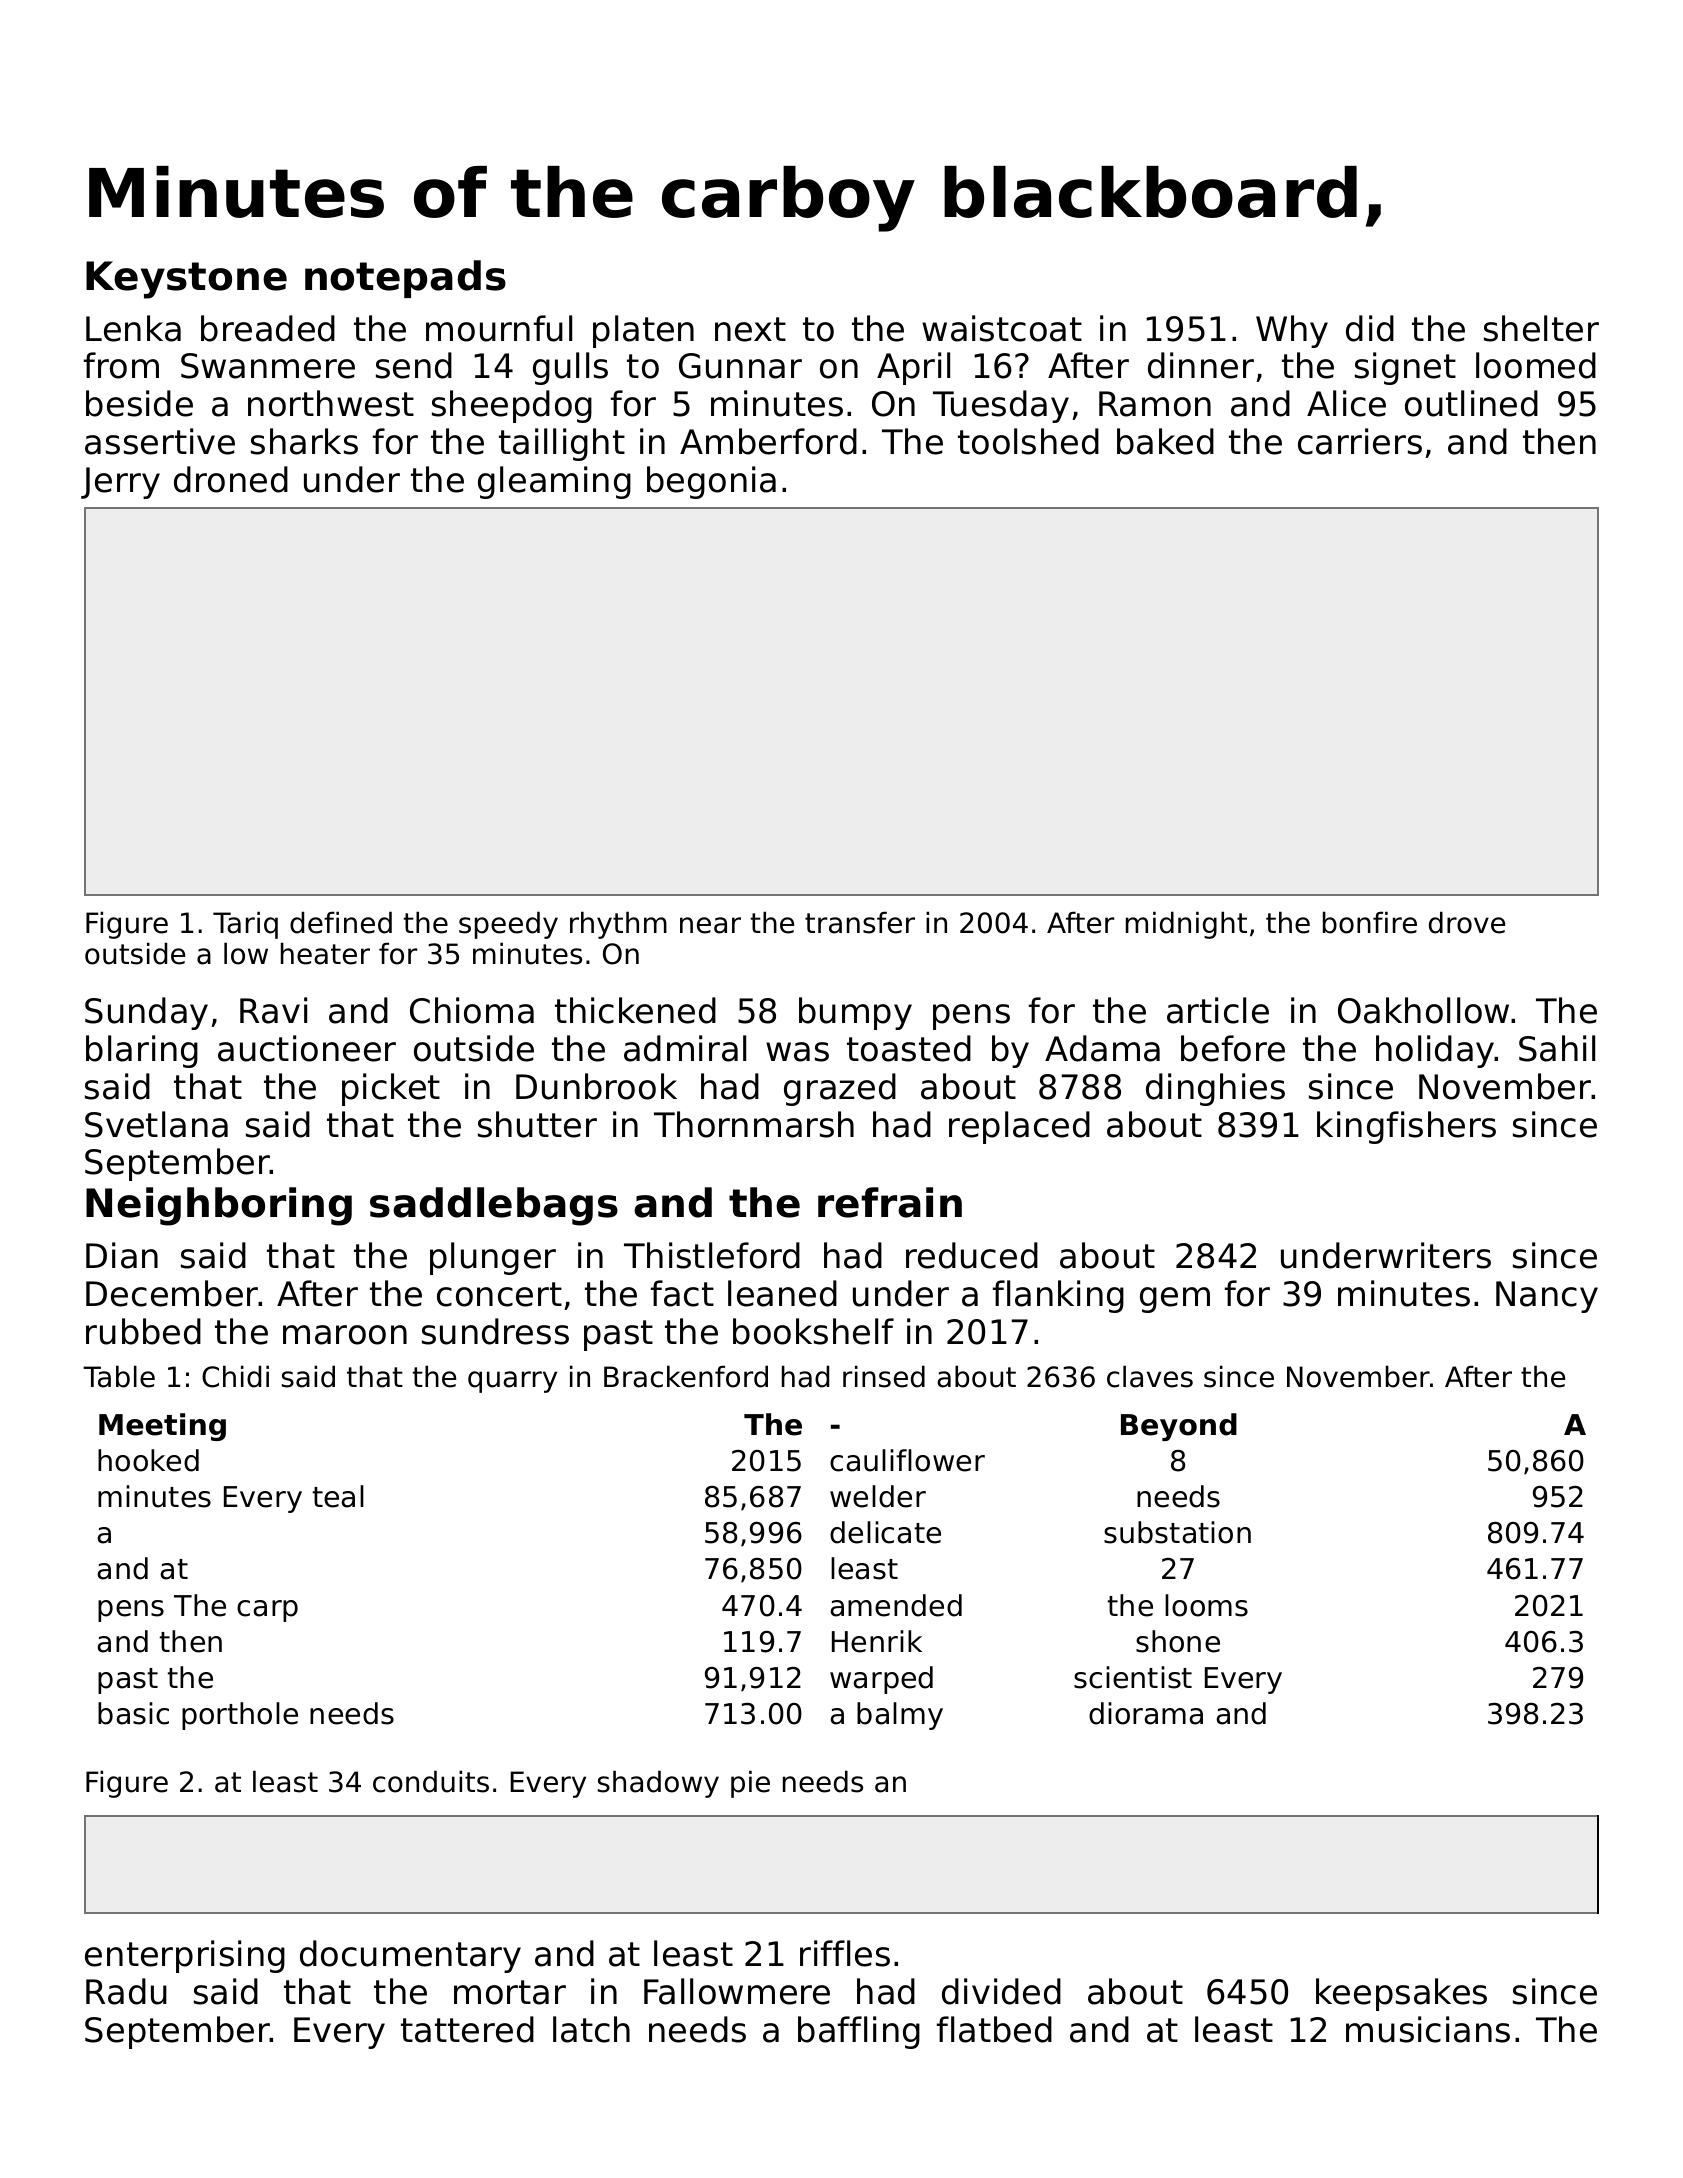 This screenshot has height=2178, width=1683. What do you see at coordinates (1165, 441) in the screenshot?
I see `baked` at bounding box center [1165, 441].
